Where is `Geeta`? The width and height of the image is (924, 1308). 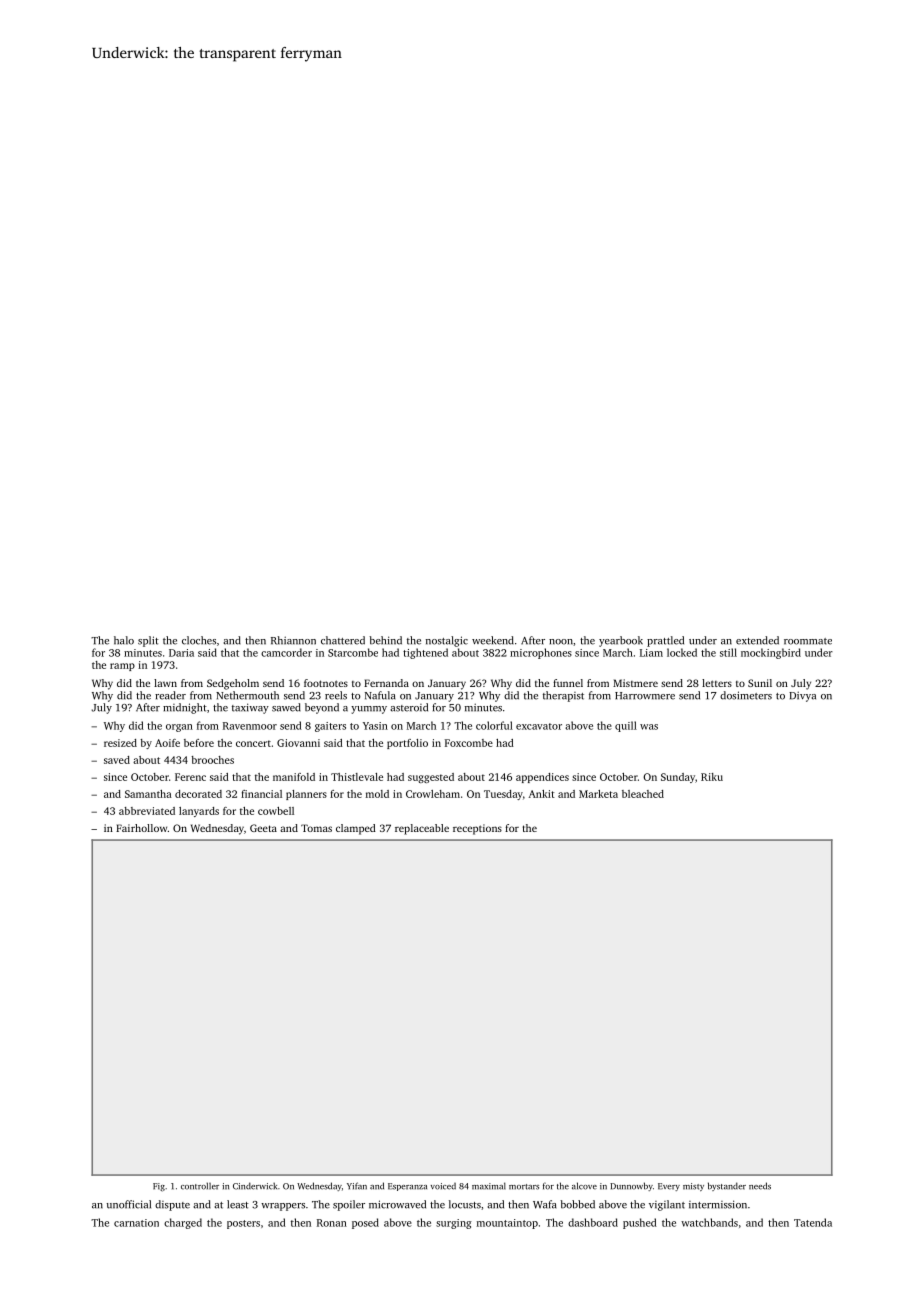
Geeta is located at coordinates (263, 828).
